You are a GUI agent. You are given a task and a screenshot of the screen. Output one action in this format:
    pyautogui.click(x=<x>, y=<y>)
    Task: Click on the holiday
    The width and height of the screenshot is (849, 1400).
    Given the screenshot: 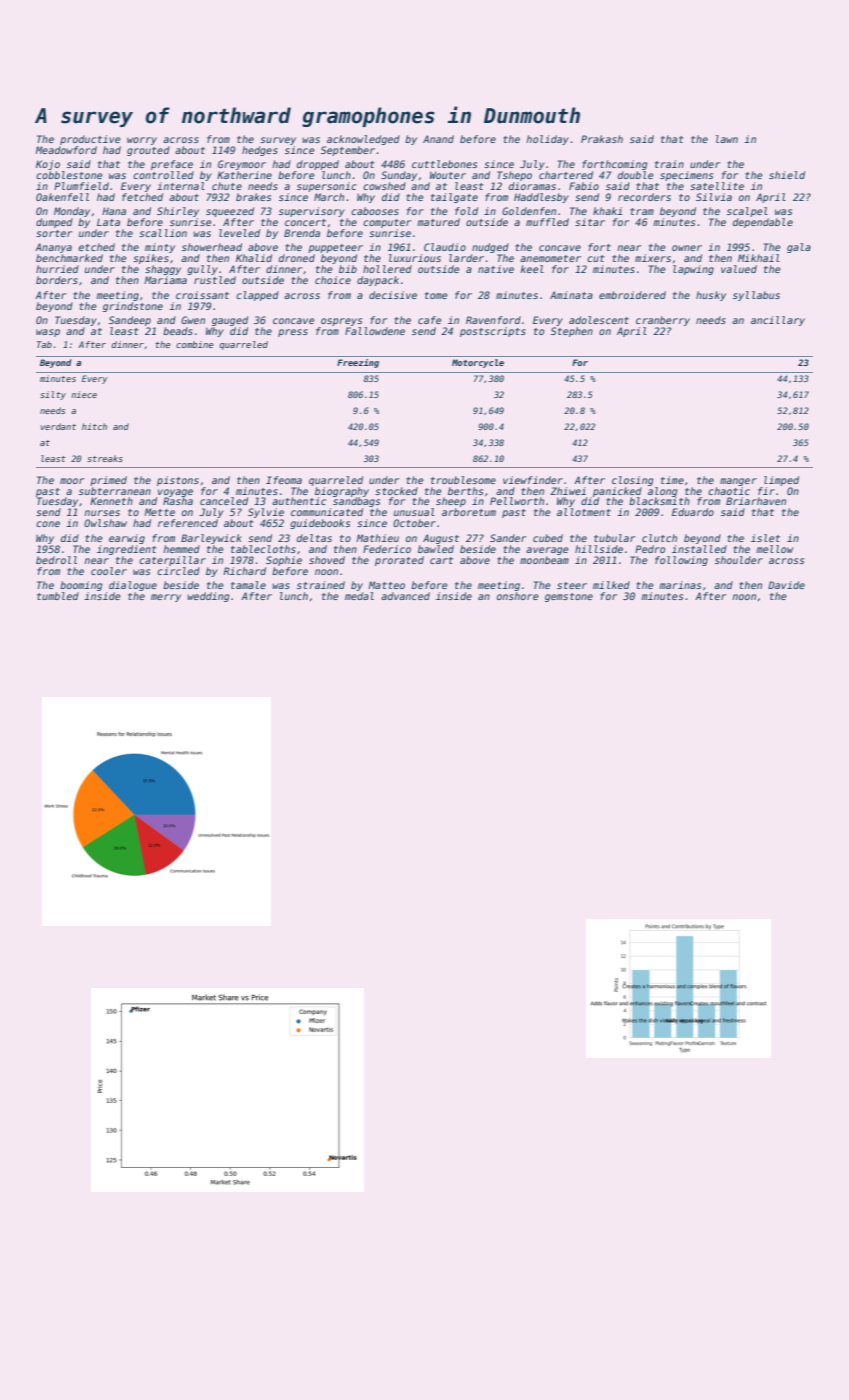 What is the action you would take?
    pyautogui.click(x=547, y=140)
